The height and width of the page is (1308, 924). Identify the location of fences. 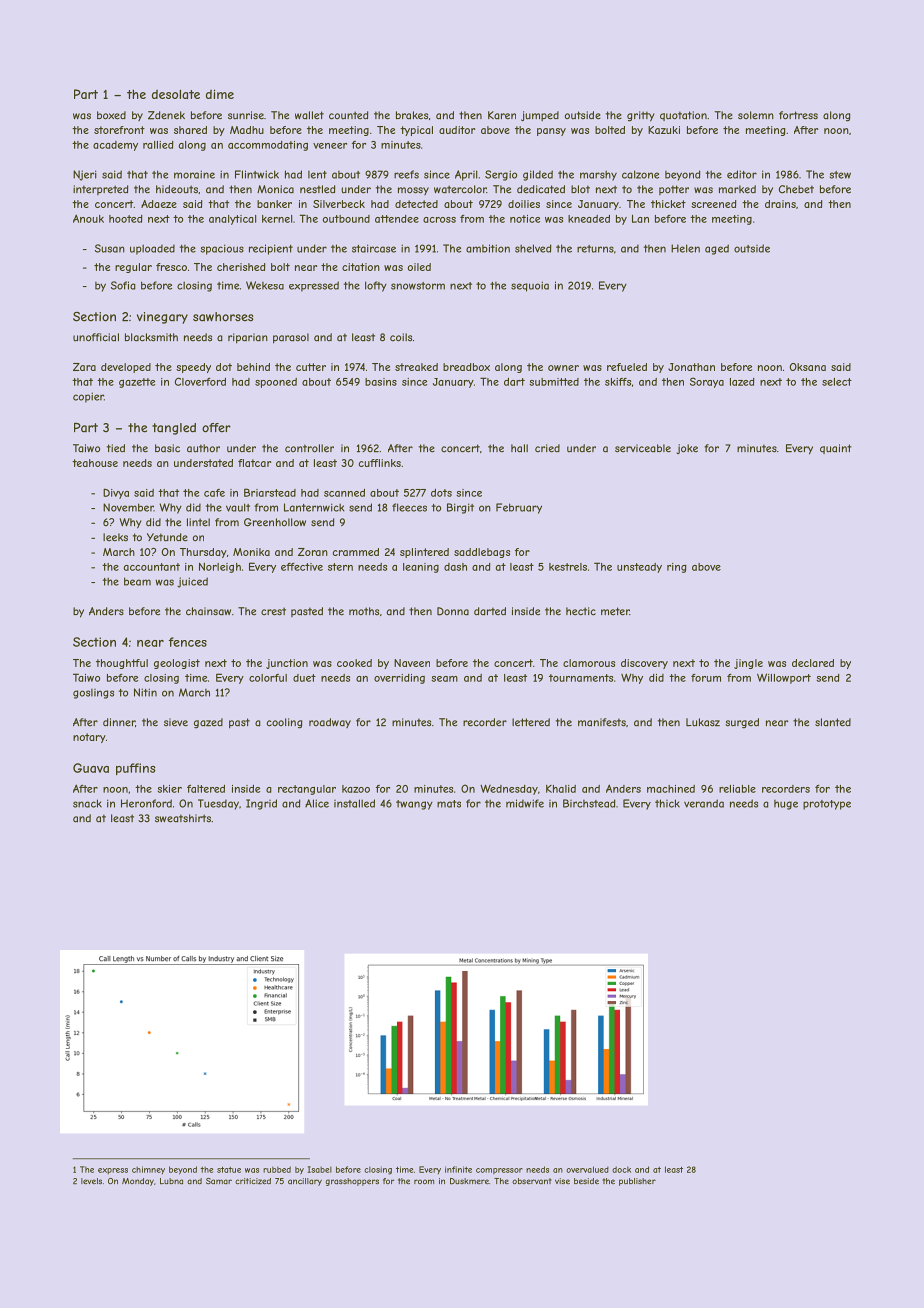
(188, 642).
